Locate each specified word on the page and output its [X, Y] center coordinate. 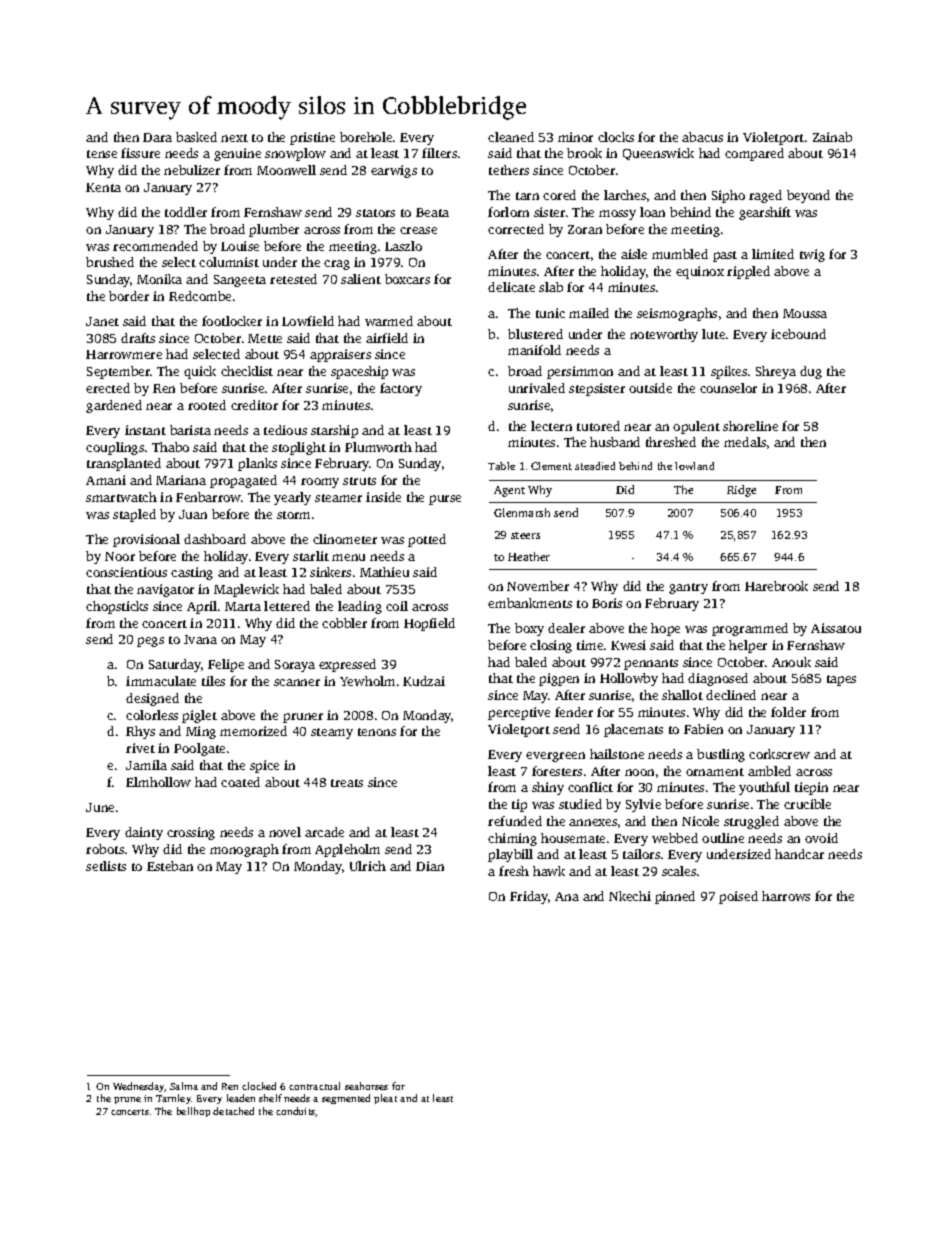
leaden [241, 1098]
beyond [808, 196]
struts [359, 481]
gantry [688, 588]
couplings [115, 448]
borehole [366, 137]
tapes [841, 680]
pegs [150, 642]
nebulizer [192, 170]
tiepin [811, 788]
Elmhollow [158, 782]
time [590, 645]
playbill [510, 855]
